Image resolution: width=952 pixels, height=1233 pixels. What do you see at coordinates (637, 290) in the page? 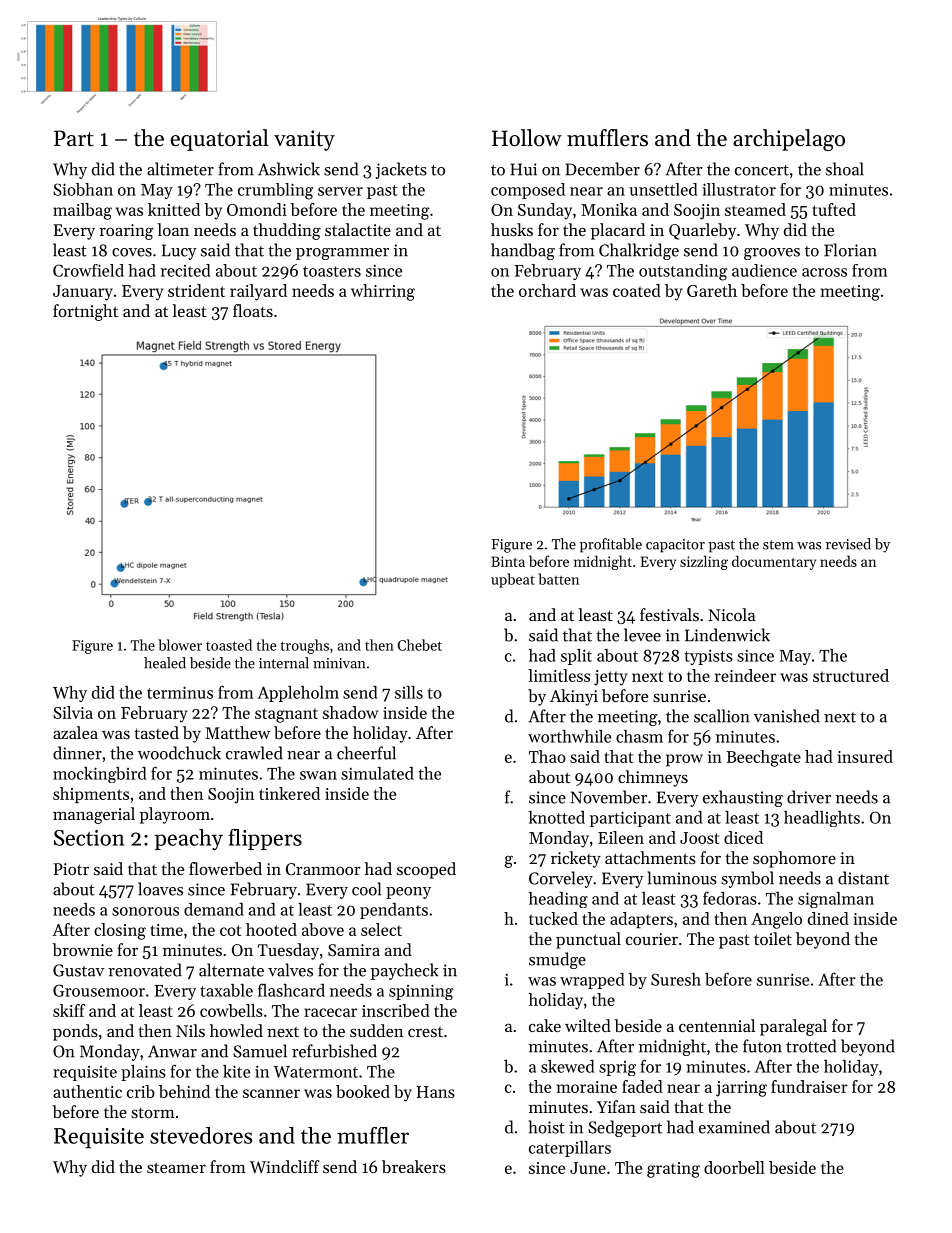
I see `coated` at bounding box center [637, 290].
